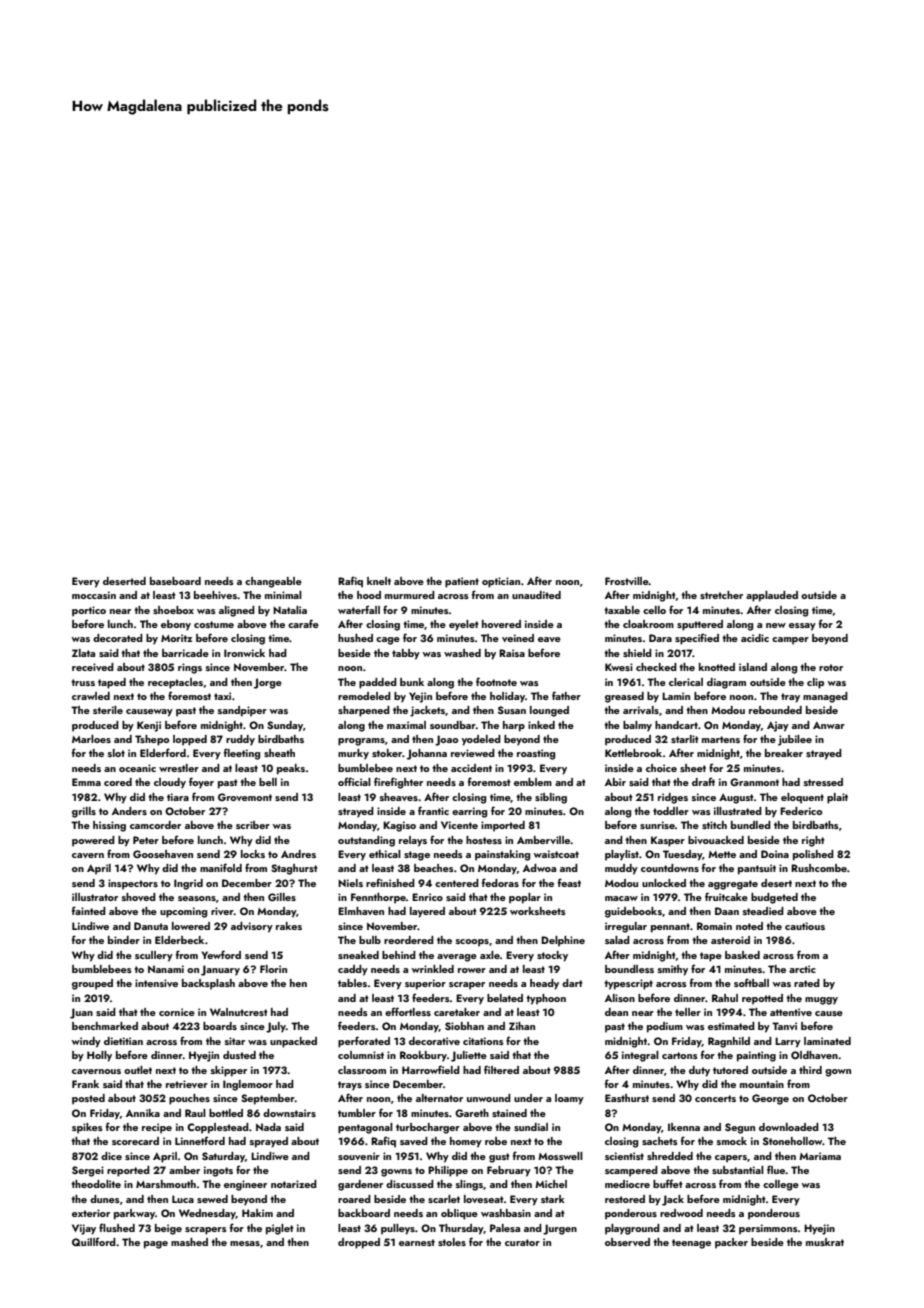  Describe the element at coordinates (472, 1113) in the image. I see `Gareth` at that location.
